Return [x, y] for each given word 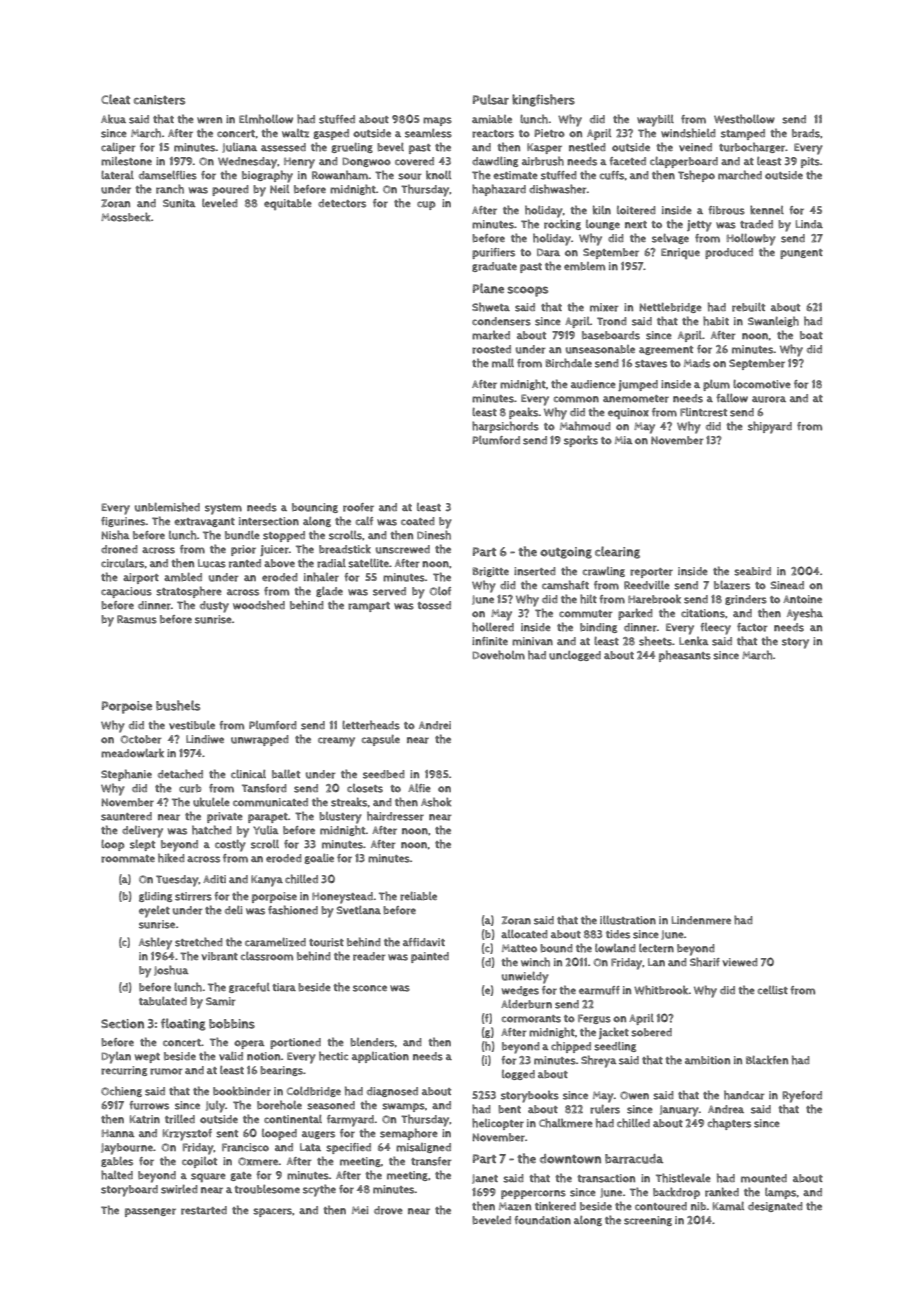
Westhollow [744, 119]
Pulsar [491, 99]
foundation [542, 1220]
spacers [272, 1212]
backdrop [676, 1193]
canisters [159, 100]
